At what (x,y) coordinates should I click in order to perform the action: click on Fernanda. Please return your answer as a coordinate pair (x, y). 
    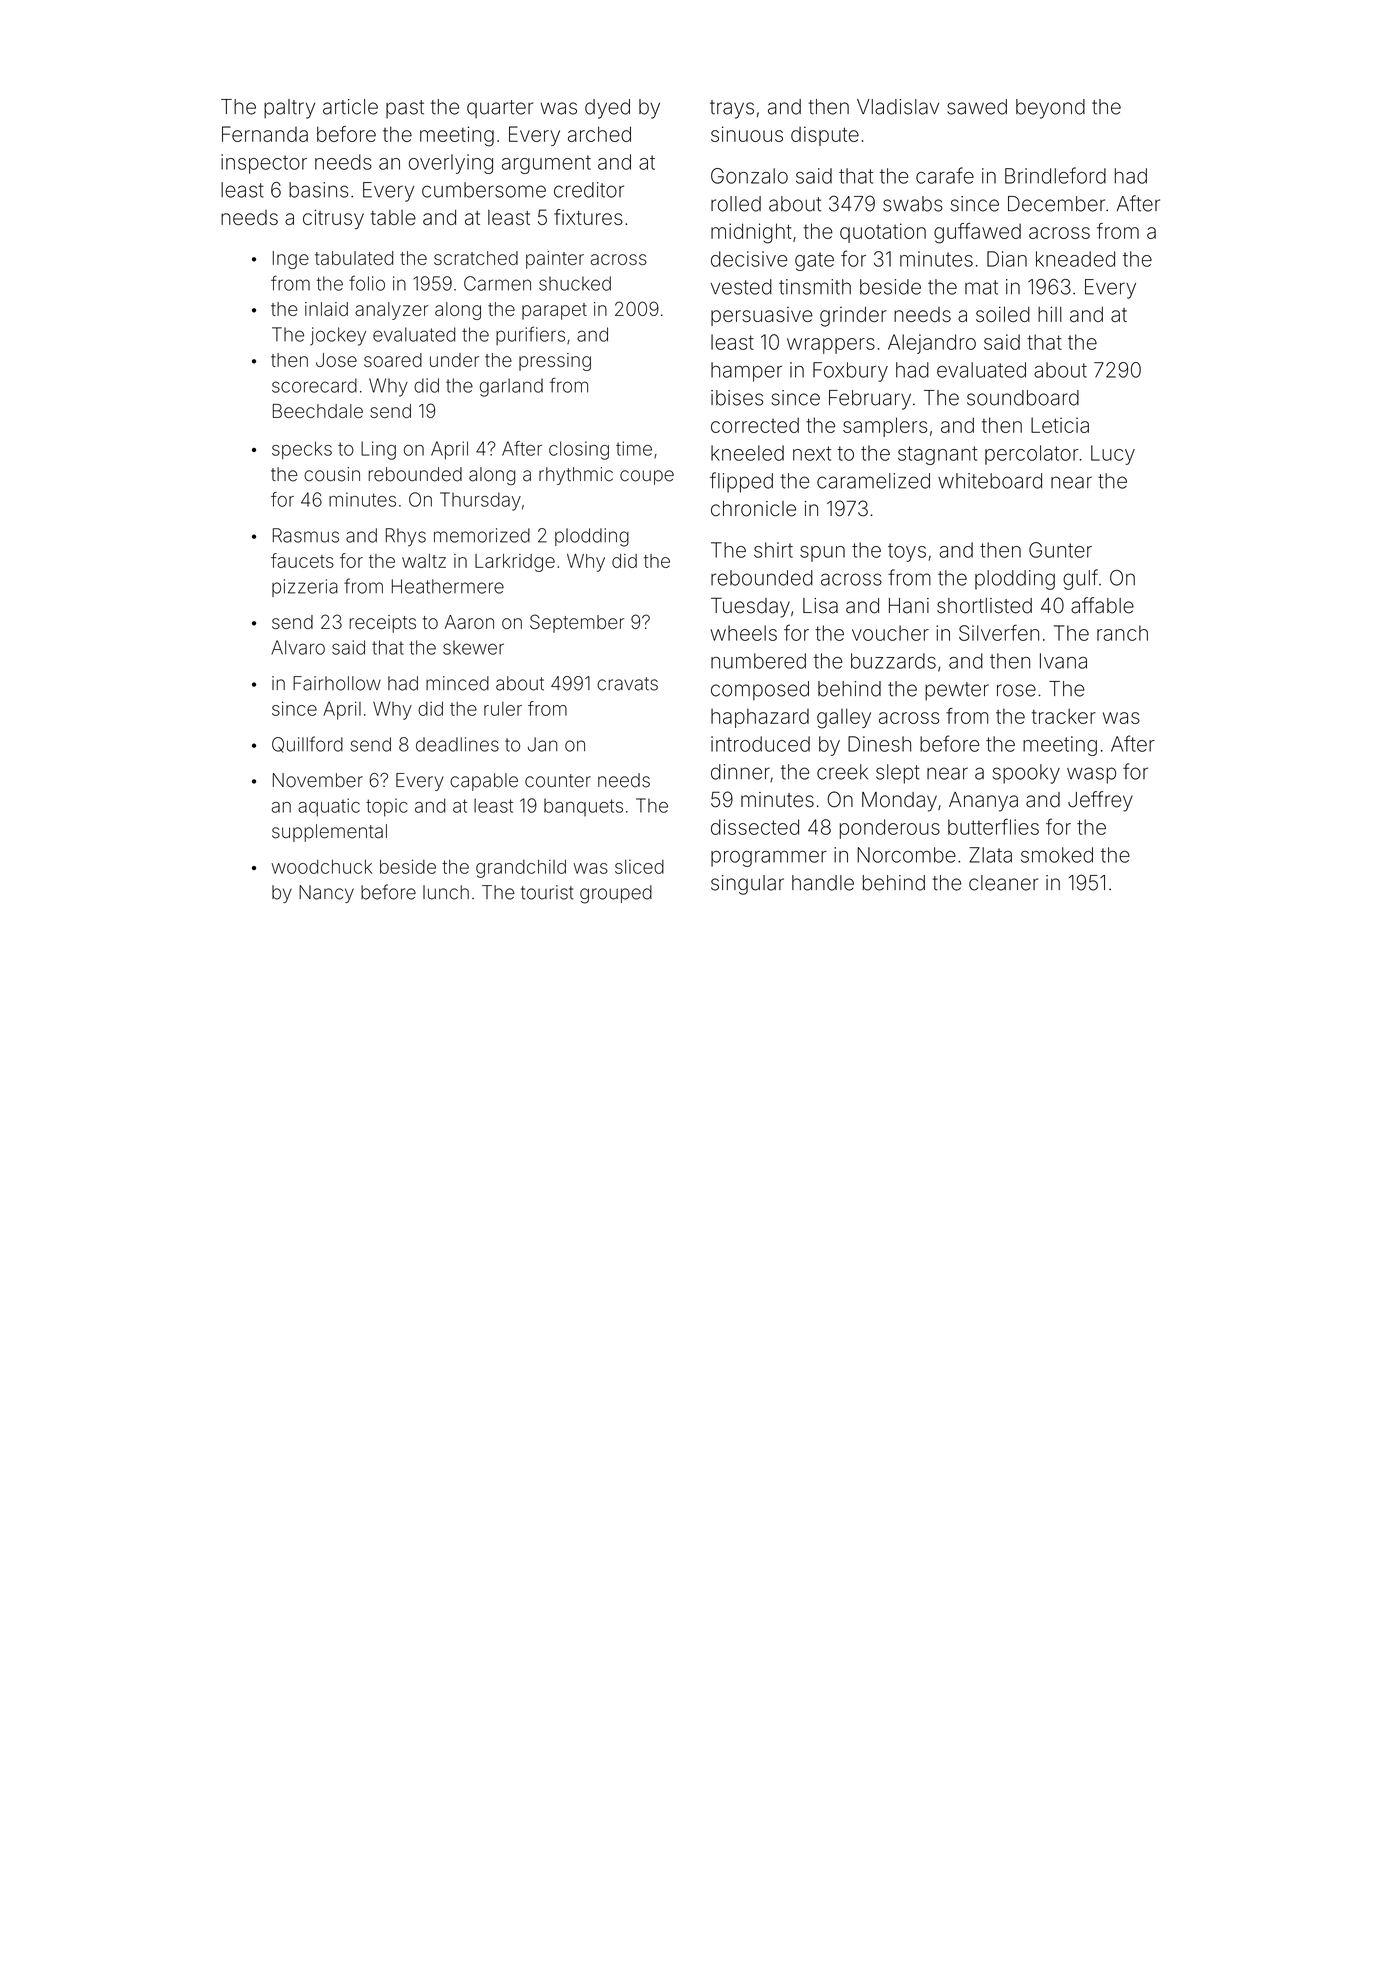
    Looking at the image, I should click on (265, 134).
